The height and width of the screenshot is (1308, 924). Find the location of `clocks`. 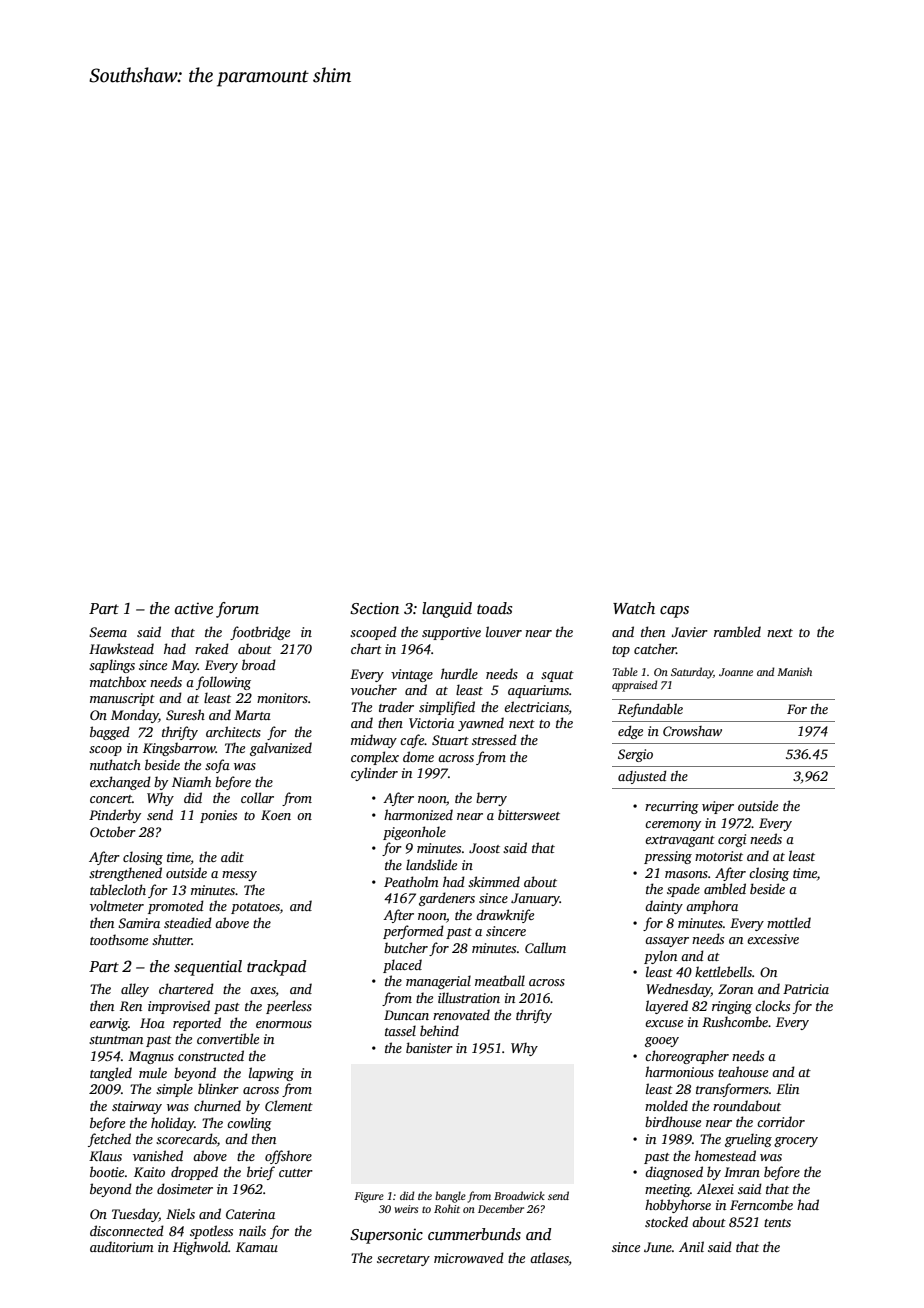

clocks is located at coordinates (772, 1005).
